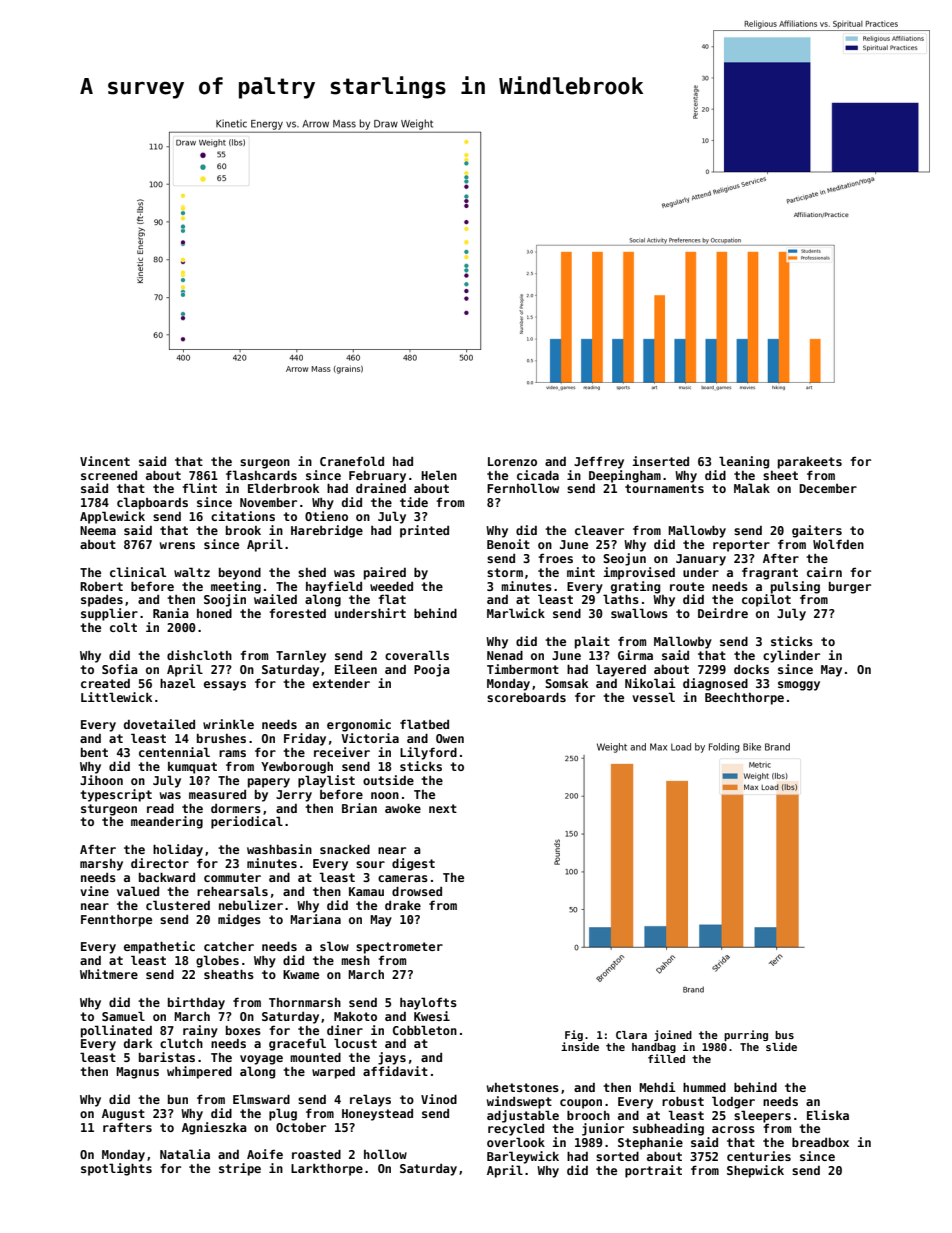  Describe the element at coordinates (744, 462) in the screenshot. I see `leaning` at that location.
